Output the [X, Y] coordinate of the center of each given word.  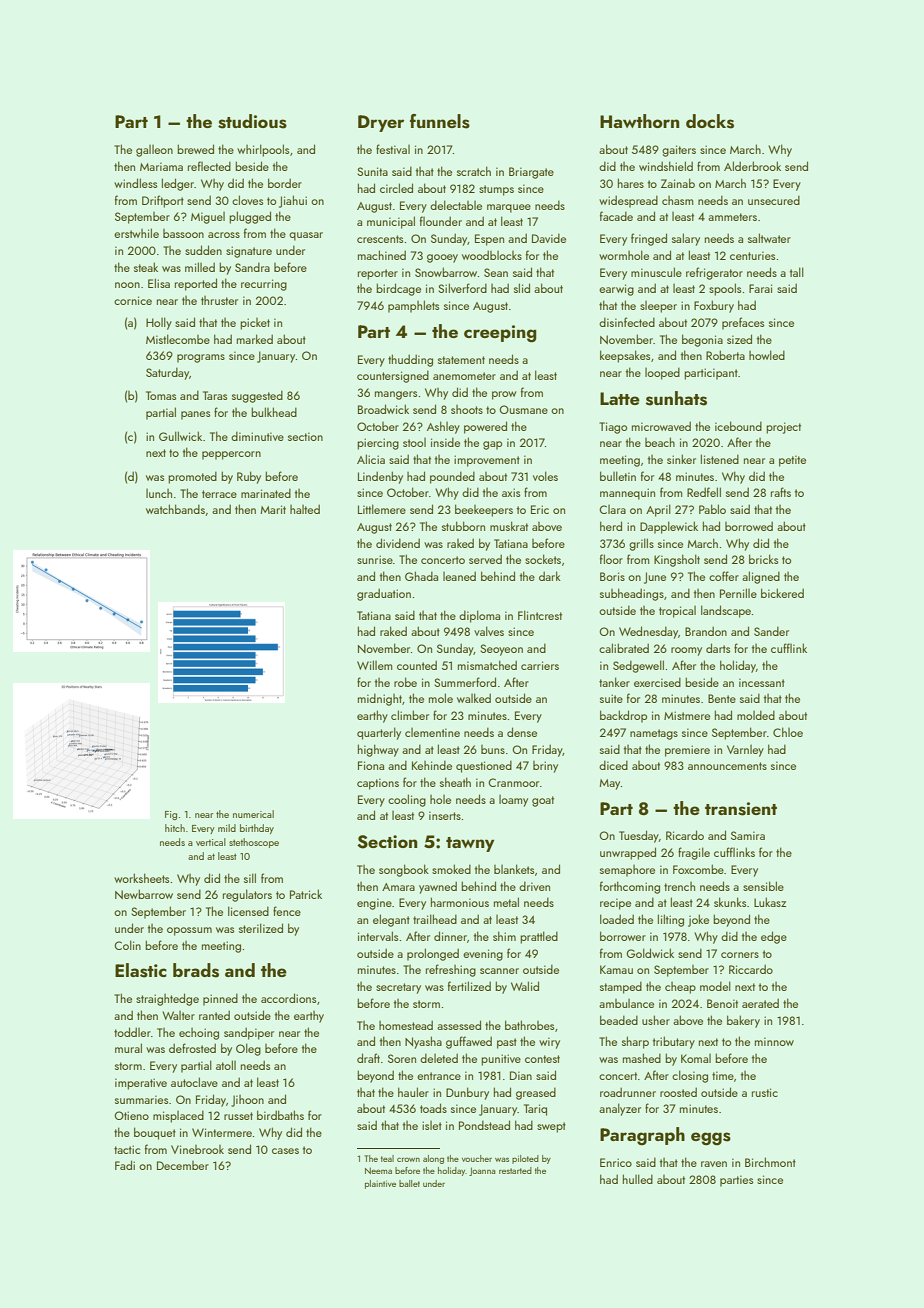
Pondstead [484, 1125]
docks [710, 121]
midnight [380, 699]
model [715, 986]
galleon [154, 151]
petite [792, 461]
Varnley [745, 751]
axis [511, 492]
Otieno [131, 1115]
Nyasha [423, 1042]
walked [474, 698]
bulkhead [274, 412]
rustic [765, 1092]
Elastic [141, 970]
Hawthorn [640, 121]
